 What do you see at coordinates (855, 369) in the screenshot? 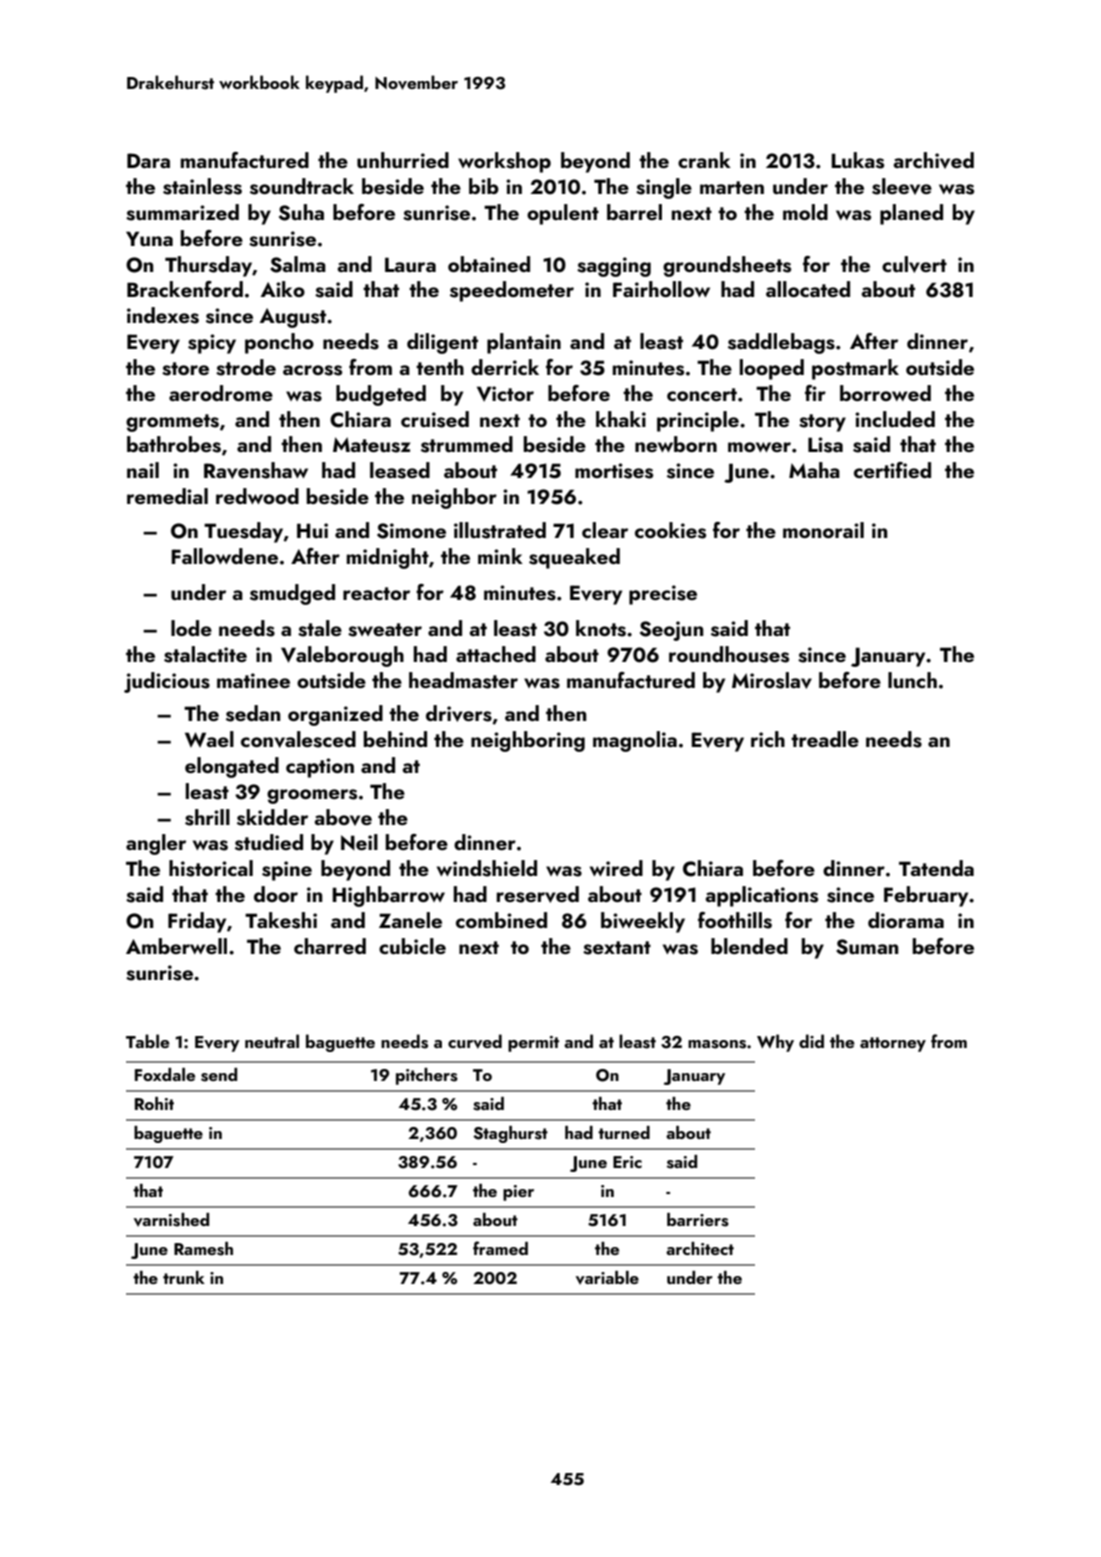
I see `postmark` at bounding box center [855, 369].
